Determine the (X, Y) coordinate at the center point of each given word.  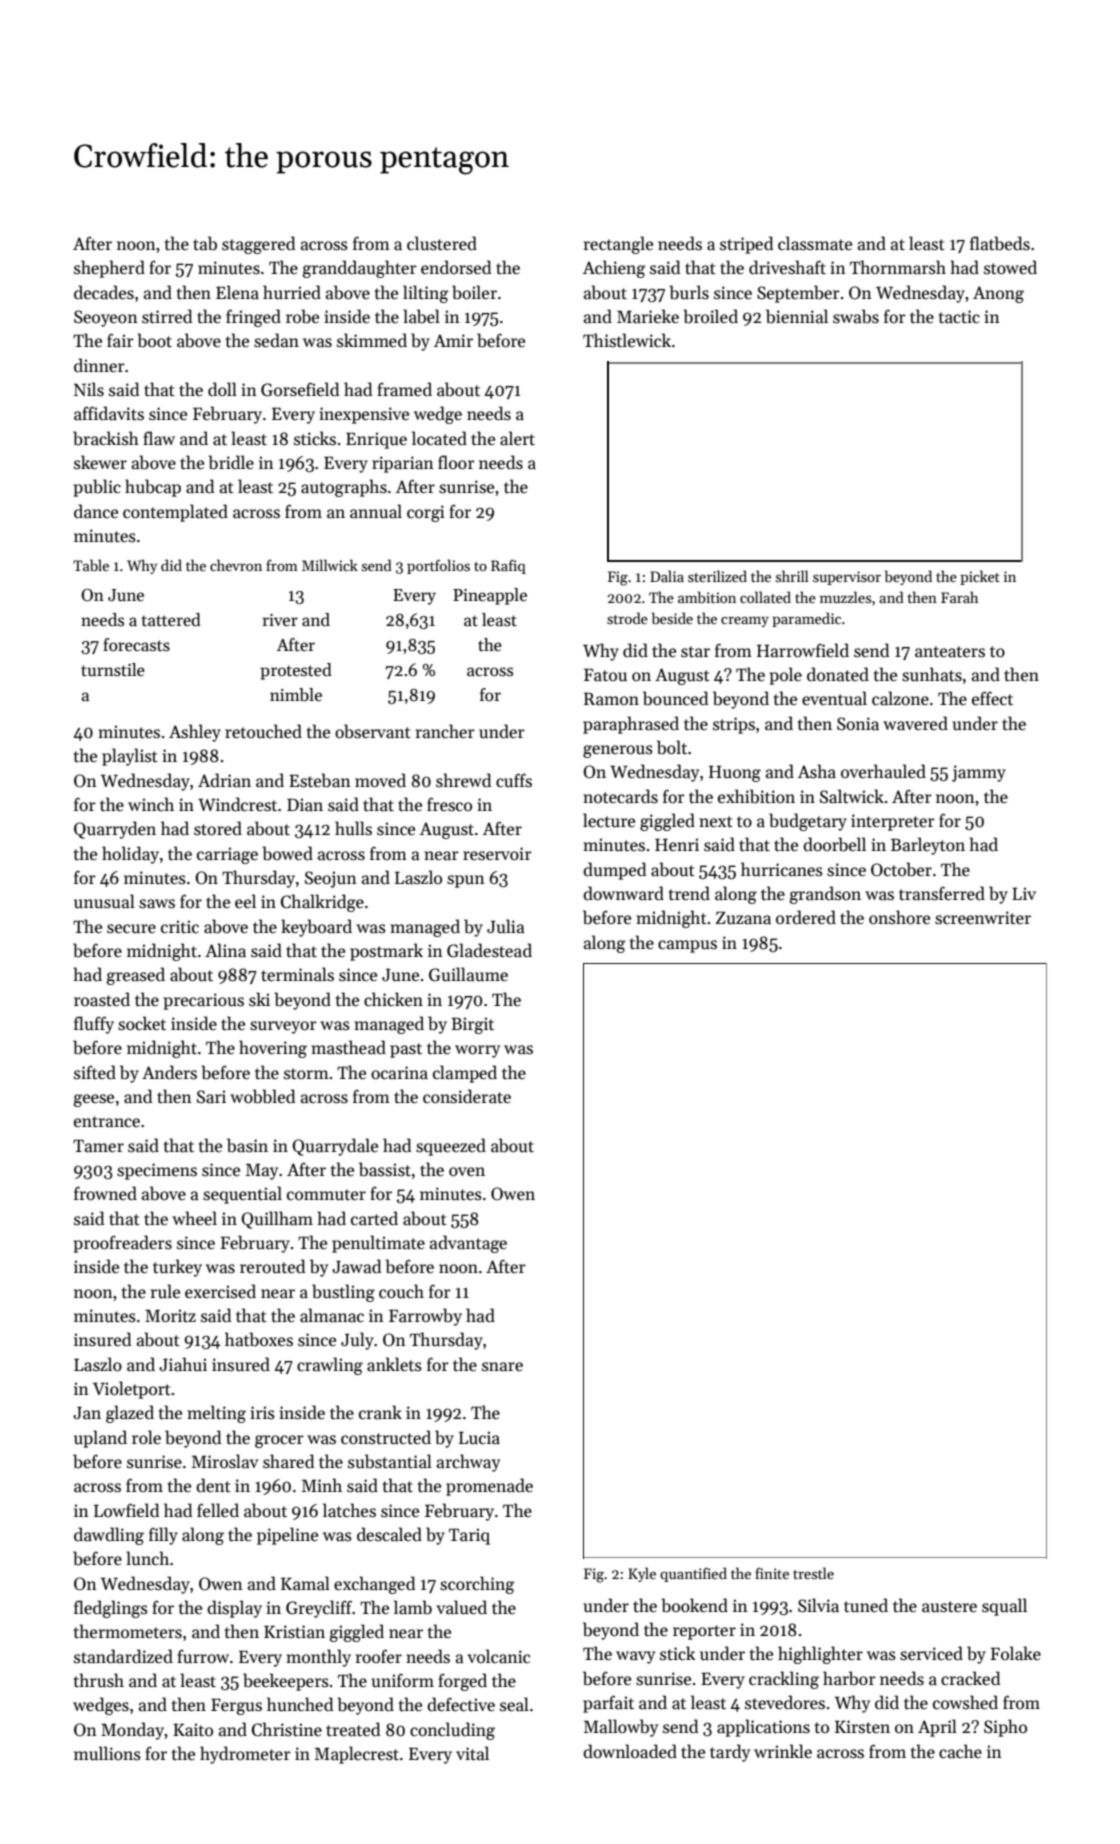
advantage (468, 1244)
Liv (1024, 893)
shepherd (109, 269)
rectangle (618, 245)
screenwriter (983, 918)
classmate (815, 243)
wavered (915, 723)
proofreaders (123, 1244)
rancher (445, 731)
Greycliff (319, 1609)
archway (468, 1463)
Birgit (472, 1025)
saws (157, 904)
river (280, 620)
